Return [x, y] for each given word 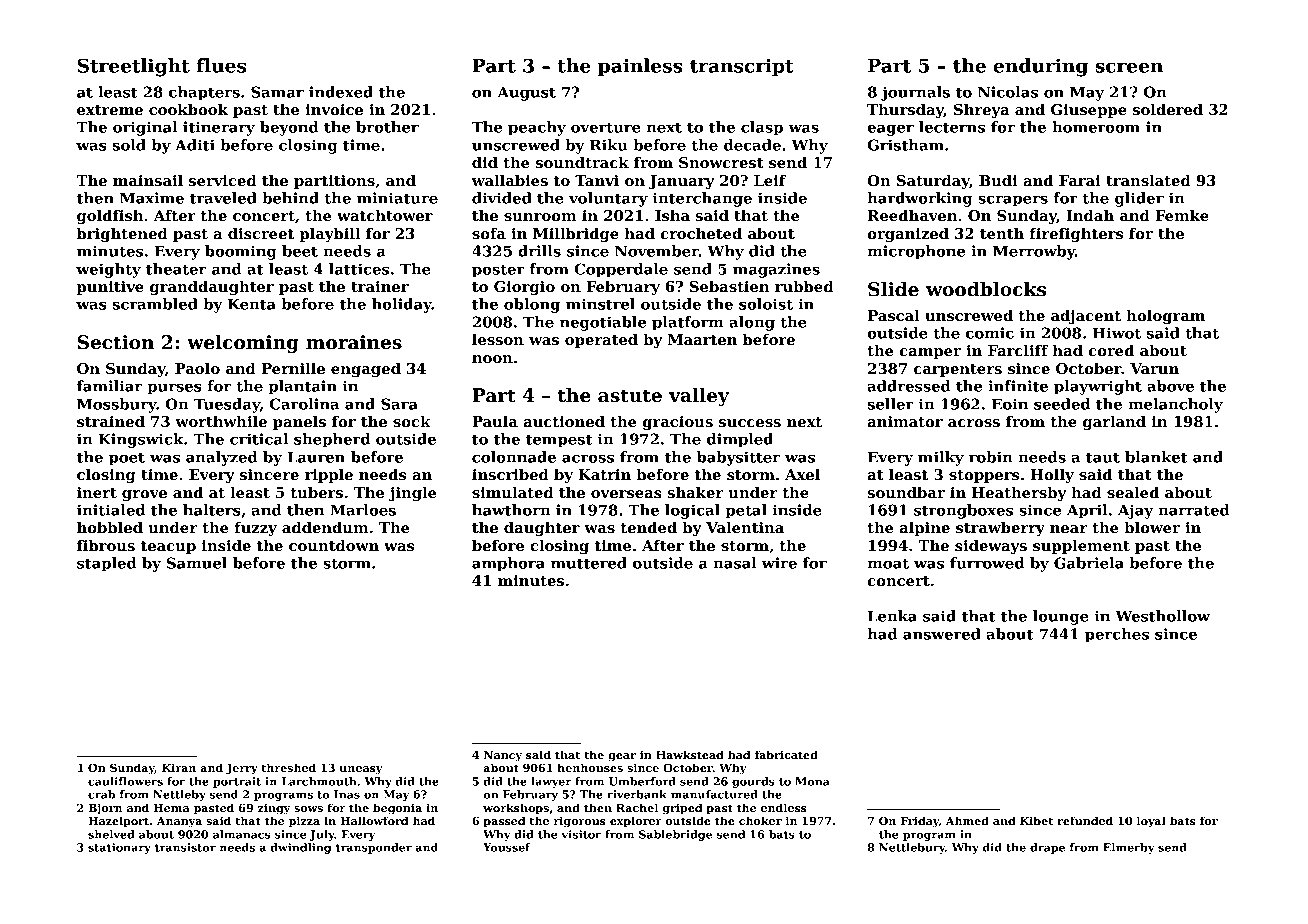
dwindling [301, 848]
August [526, 93]
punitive [110, 288]
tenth [1002, 233]
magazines [776, 270]
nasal [734, 563]
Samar [277, 92]
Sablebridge [675, 835]
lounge [1061, 617]
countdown [334, 545]
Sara [399, 404]
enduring [1041, 67]
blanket [1156, 457]
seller [891, 404]
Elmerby [1129, 848]
